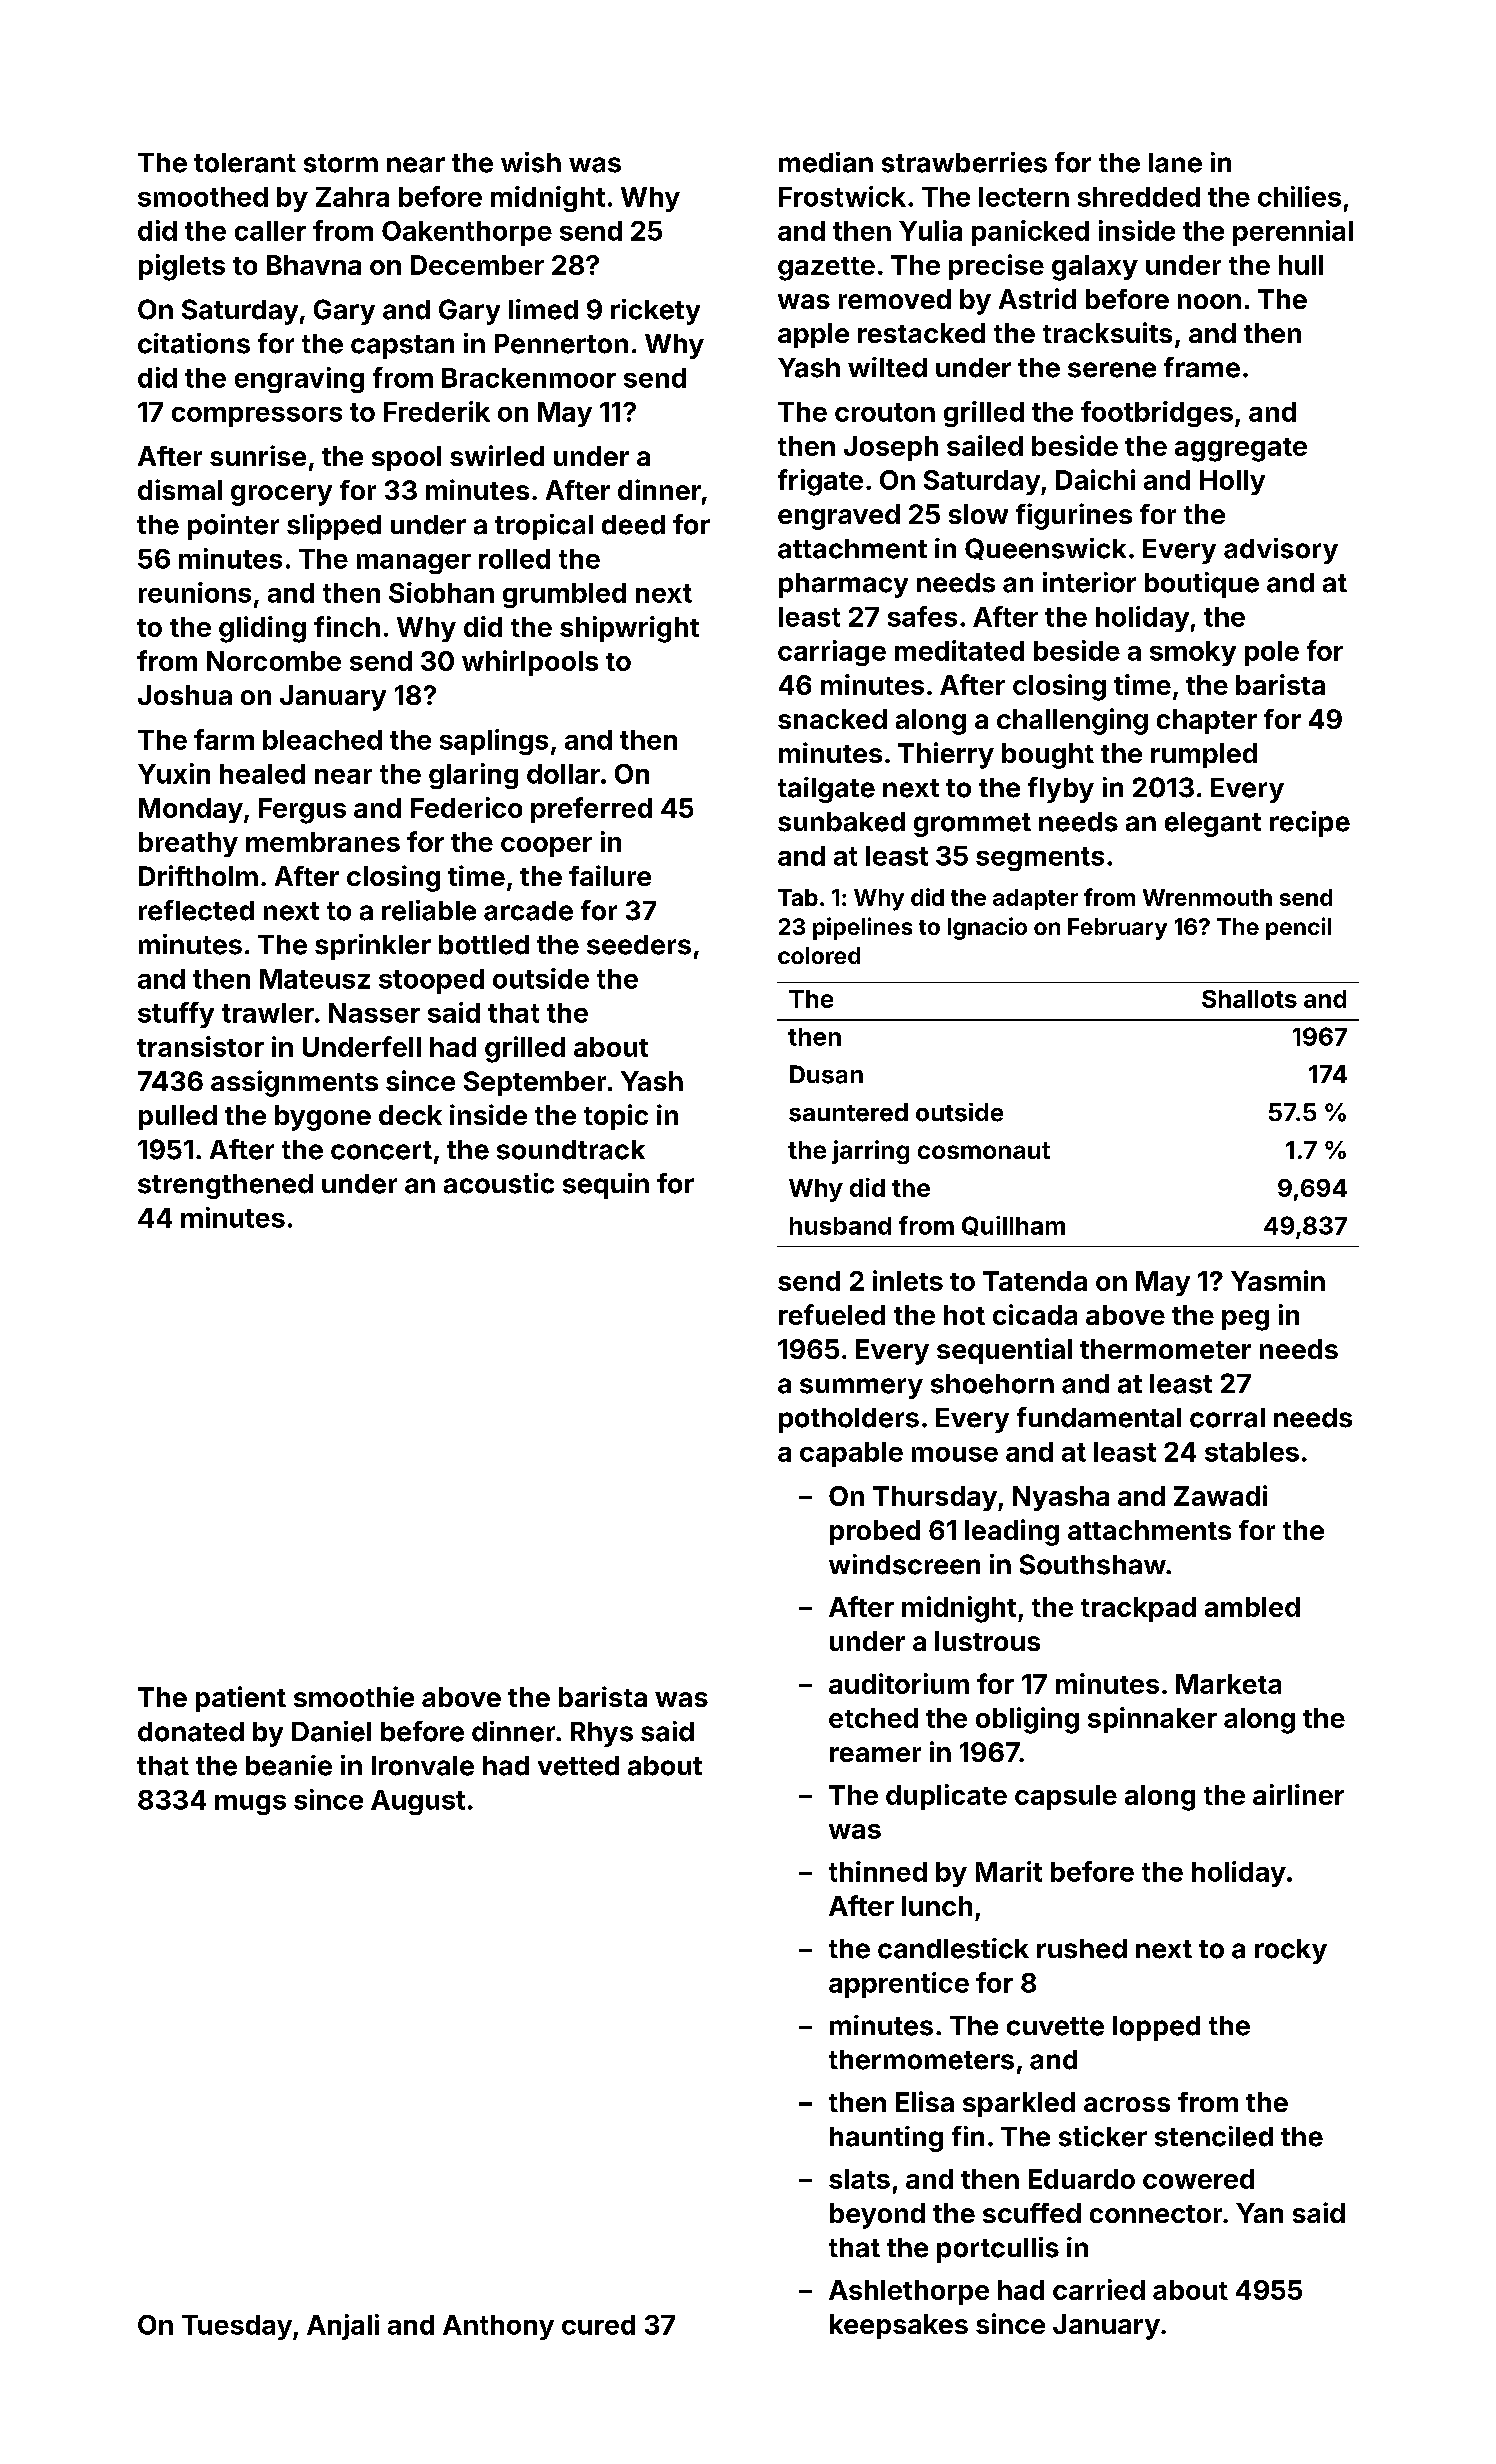 This screenshot has width=1496, height=2464. What do you see at coordinates (270, 231) in the screenshot?
I see `caller` at bounding box center [270, 231].
